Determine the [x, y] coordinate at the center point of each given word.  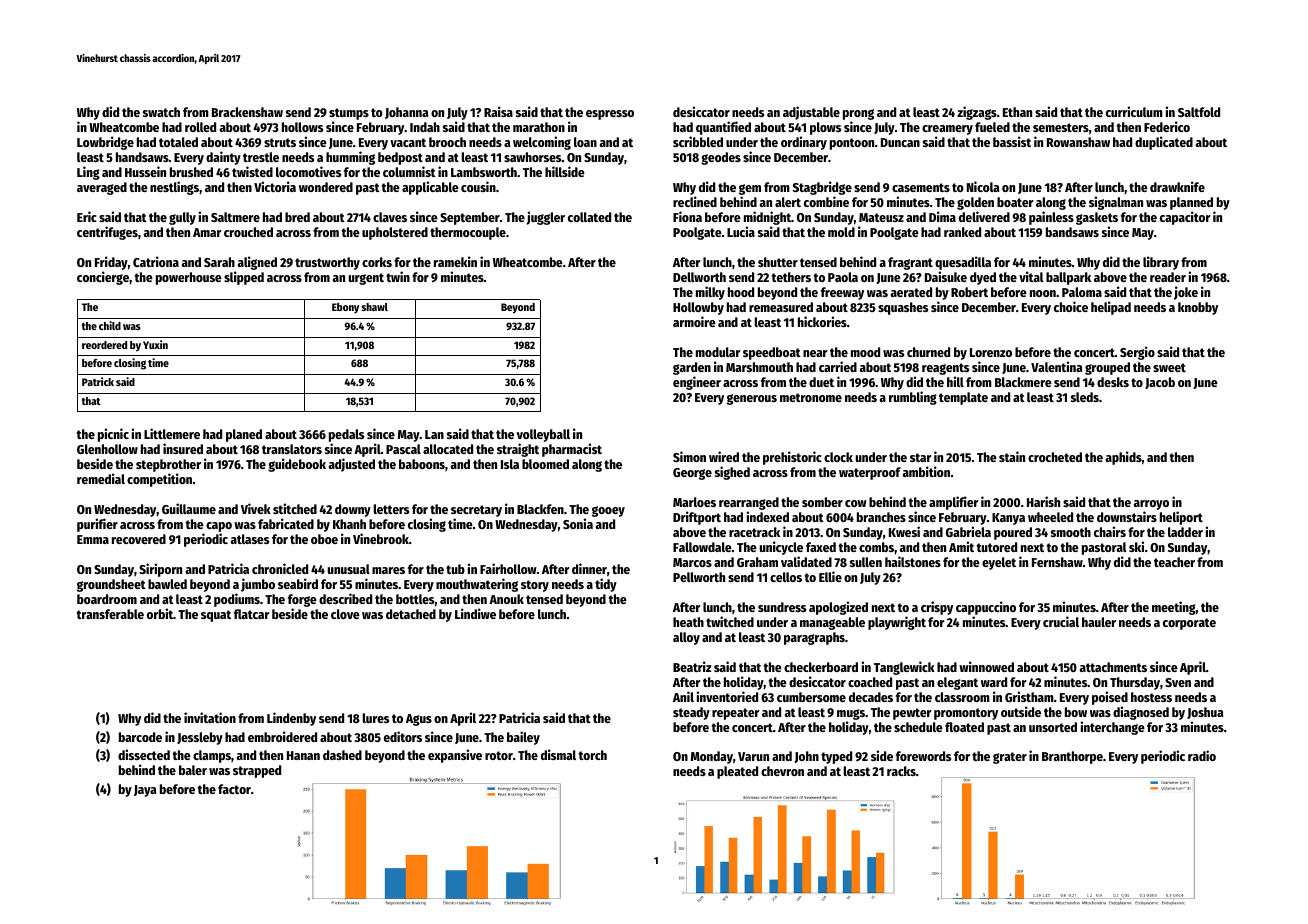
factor [234, 789]
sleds [1085, 397]
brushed [191, 172]
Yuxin [155, 344]
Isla [510, 464]
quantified [723, 128]
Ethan [1017, 112]
